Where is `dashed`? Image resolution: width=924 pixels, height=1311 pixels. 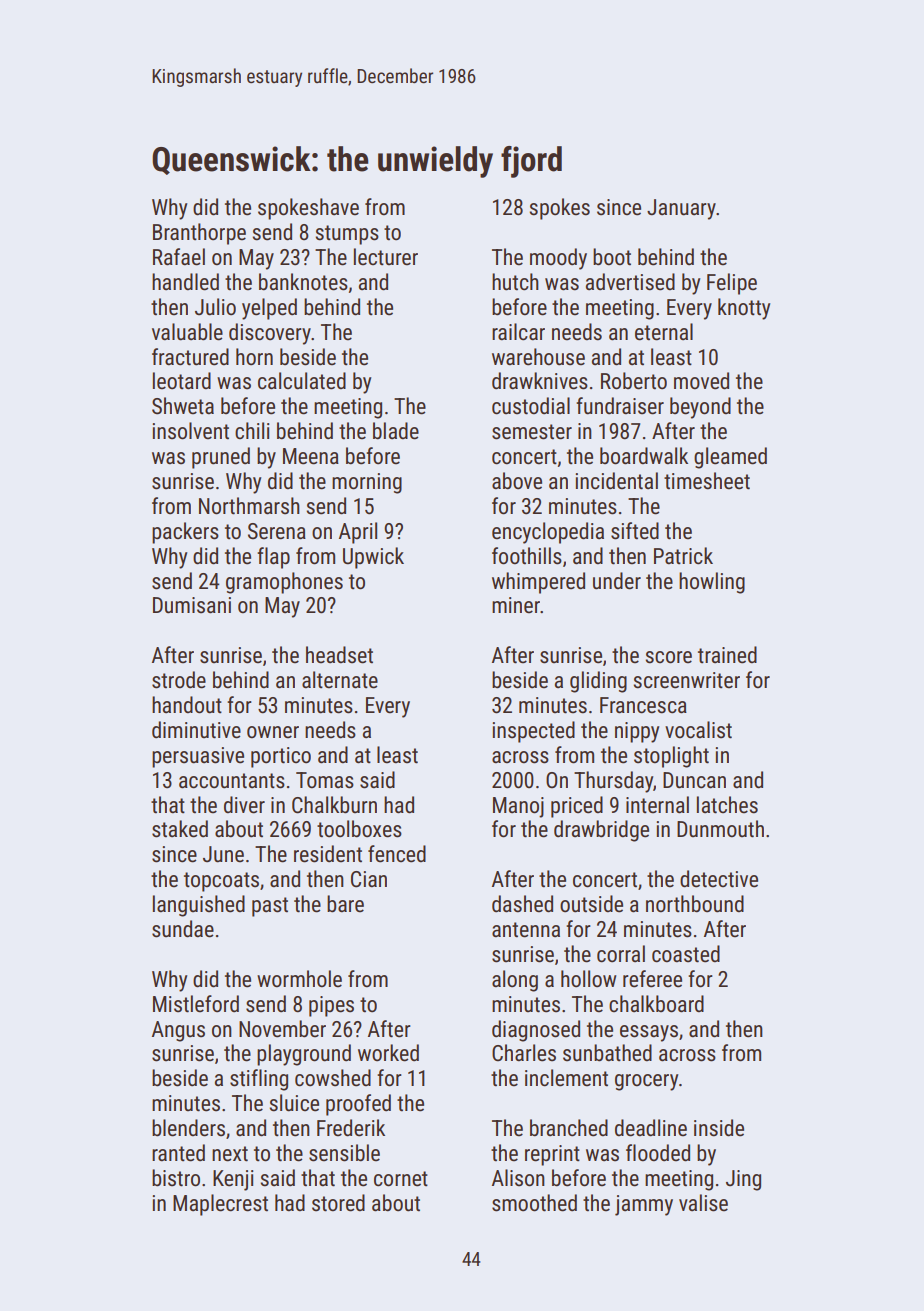 dashed is located at coordinates (522, 904).
